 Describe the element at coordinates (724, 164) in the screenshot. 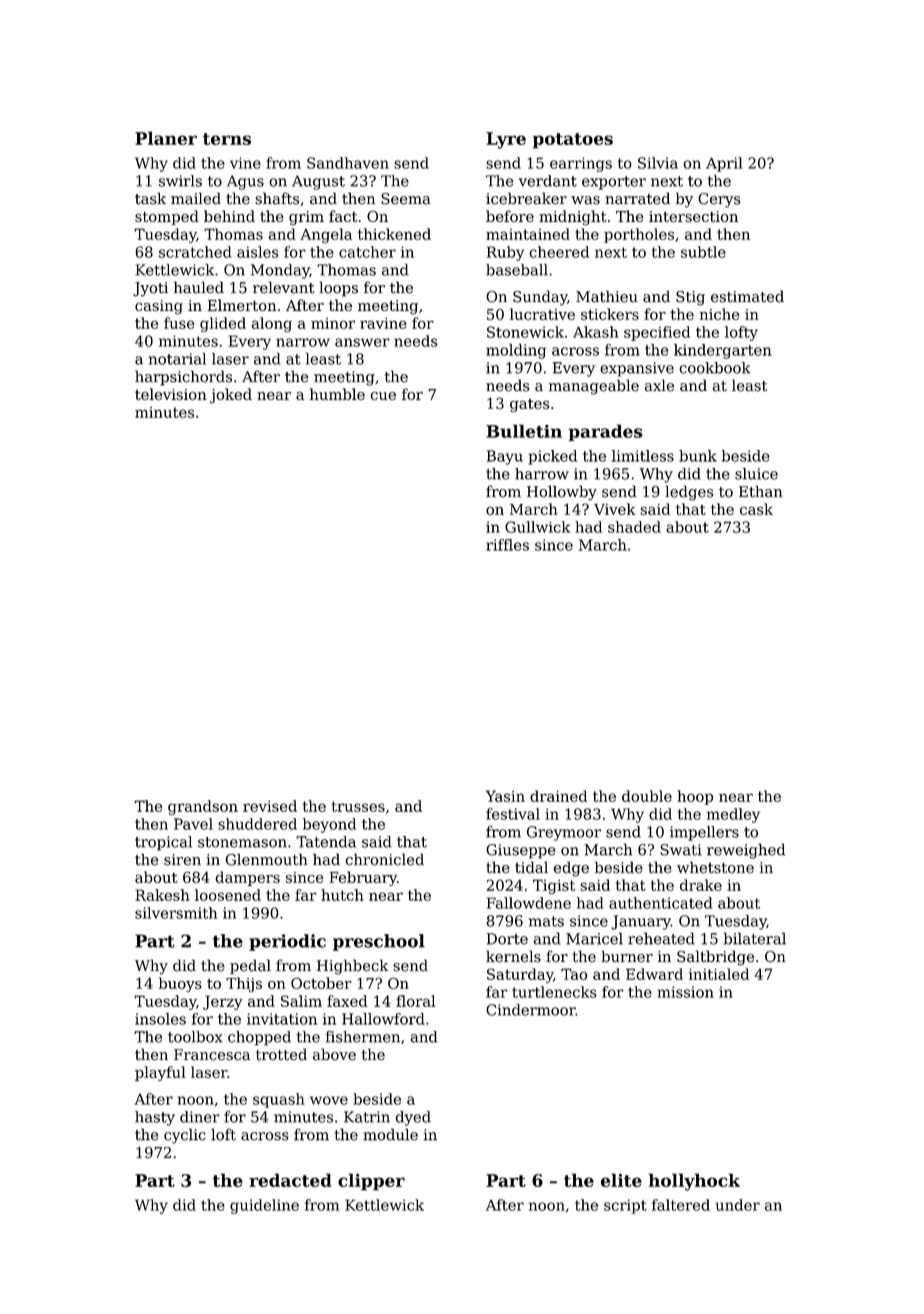

I see `April` at that location.
